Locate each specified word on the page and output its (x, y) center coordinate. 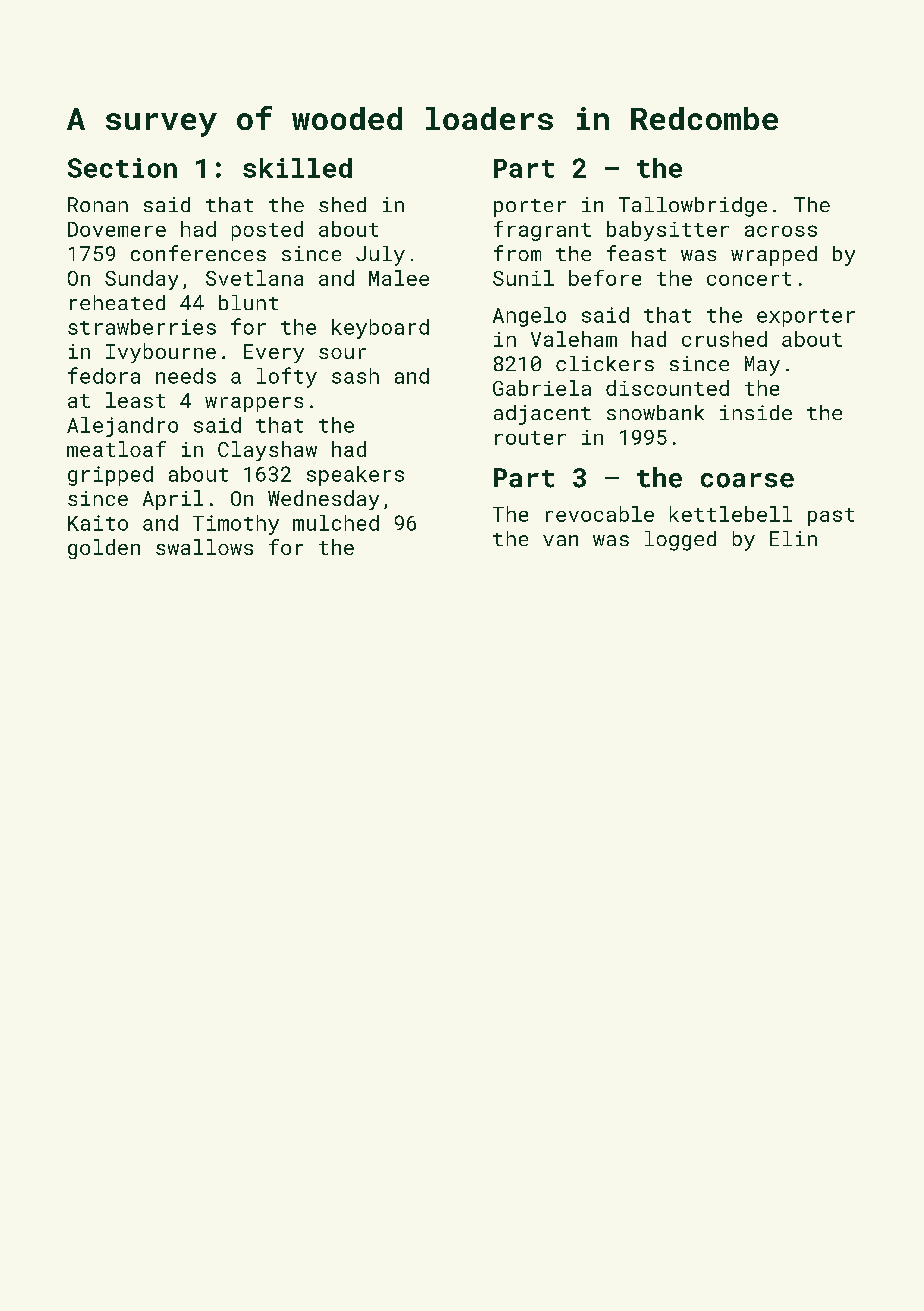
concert (749, 279)
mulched (336, 523)
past (831, 517)
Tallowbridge (693, 207)
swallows (204, 547)
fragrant (542, 231)
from (517, 253)
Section (122, 168)
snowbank (655, 412)
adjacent (542, 415)
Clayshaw (267, 451)
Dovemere (117, 229)
